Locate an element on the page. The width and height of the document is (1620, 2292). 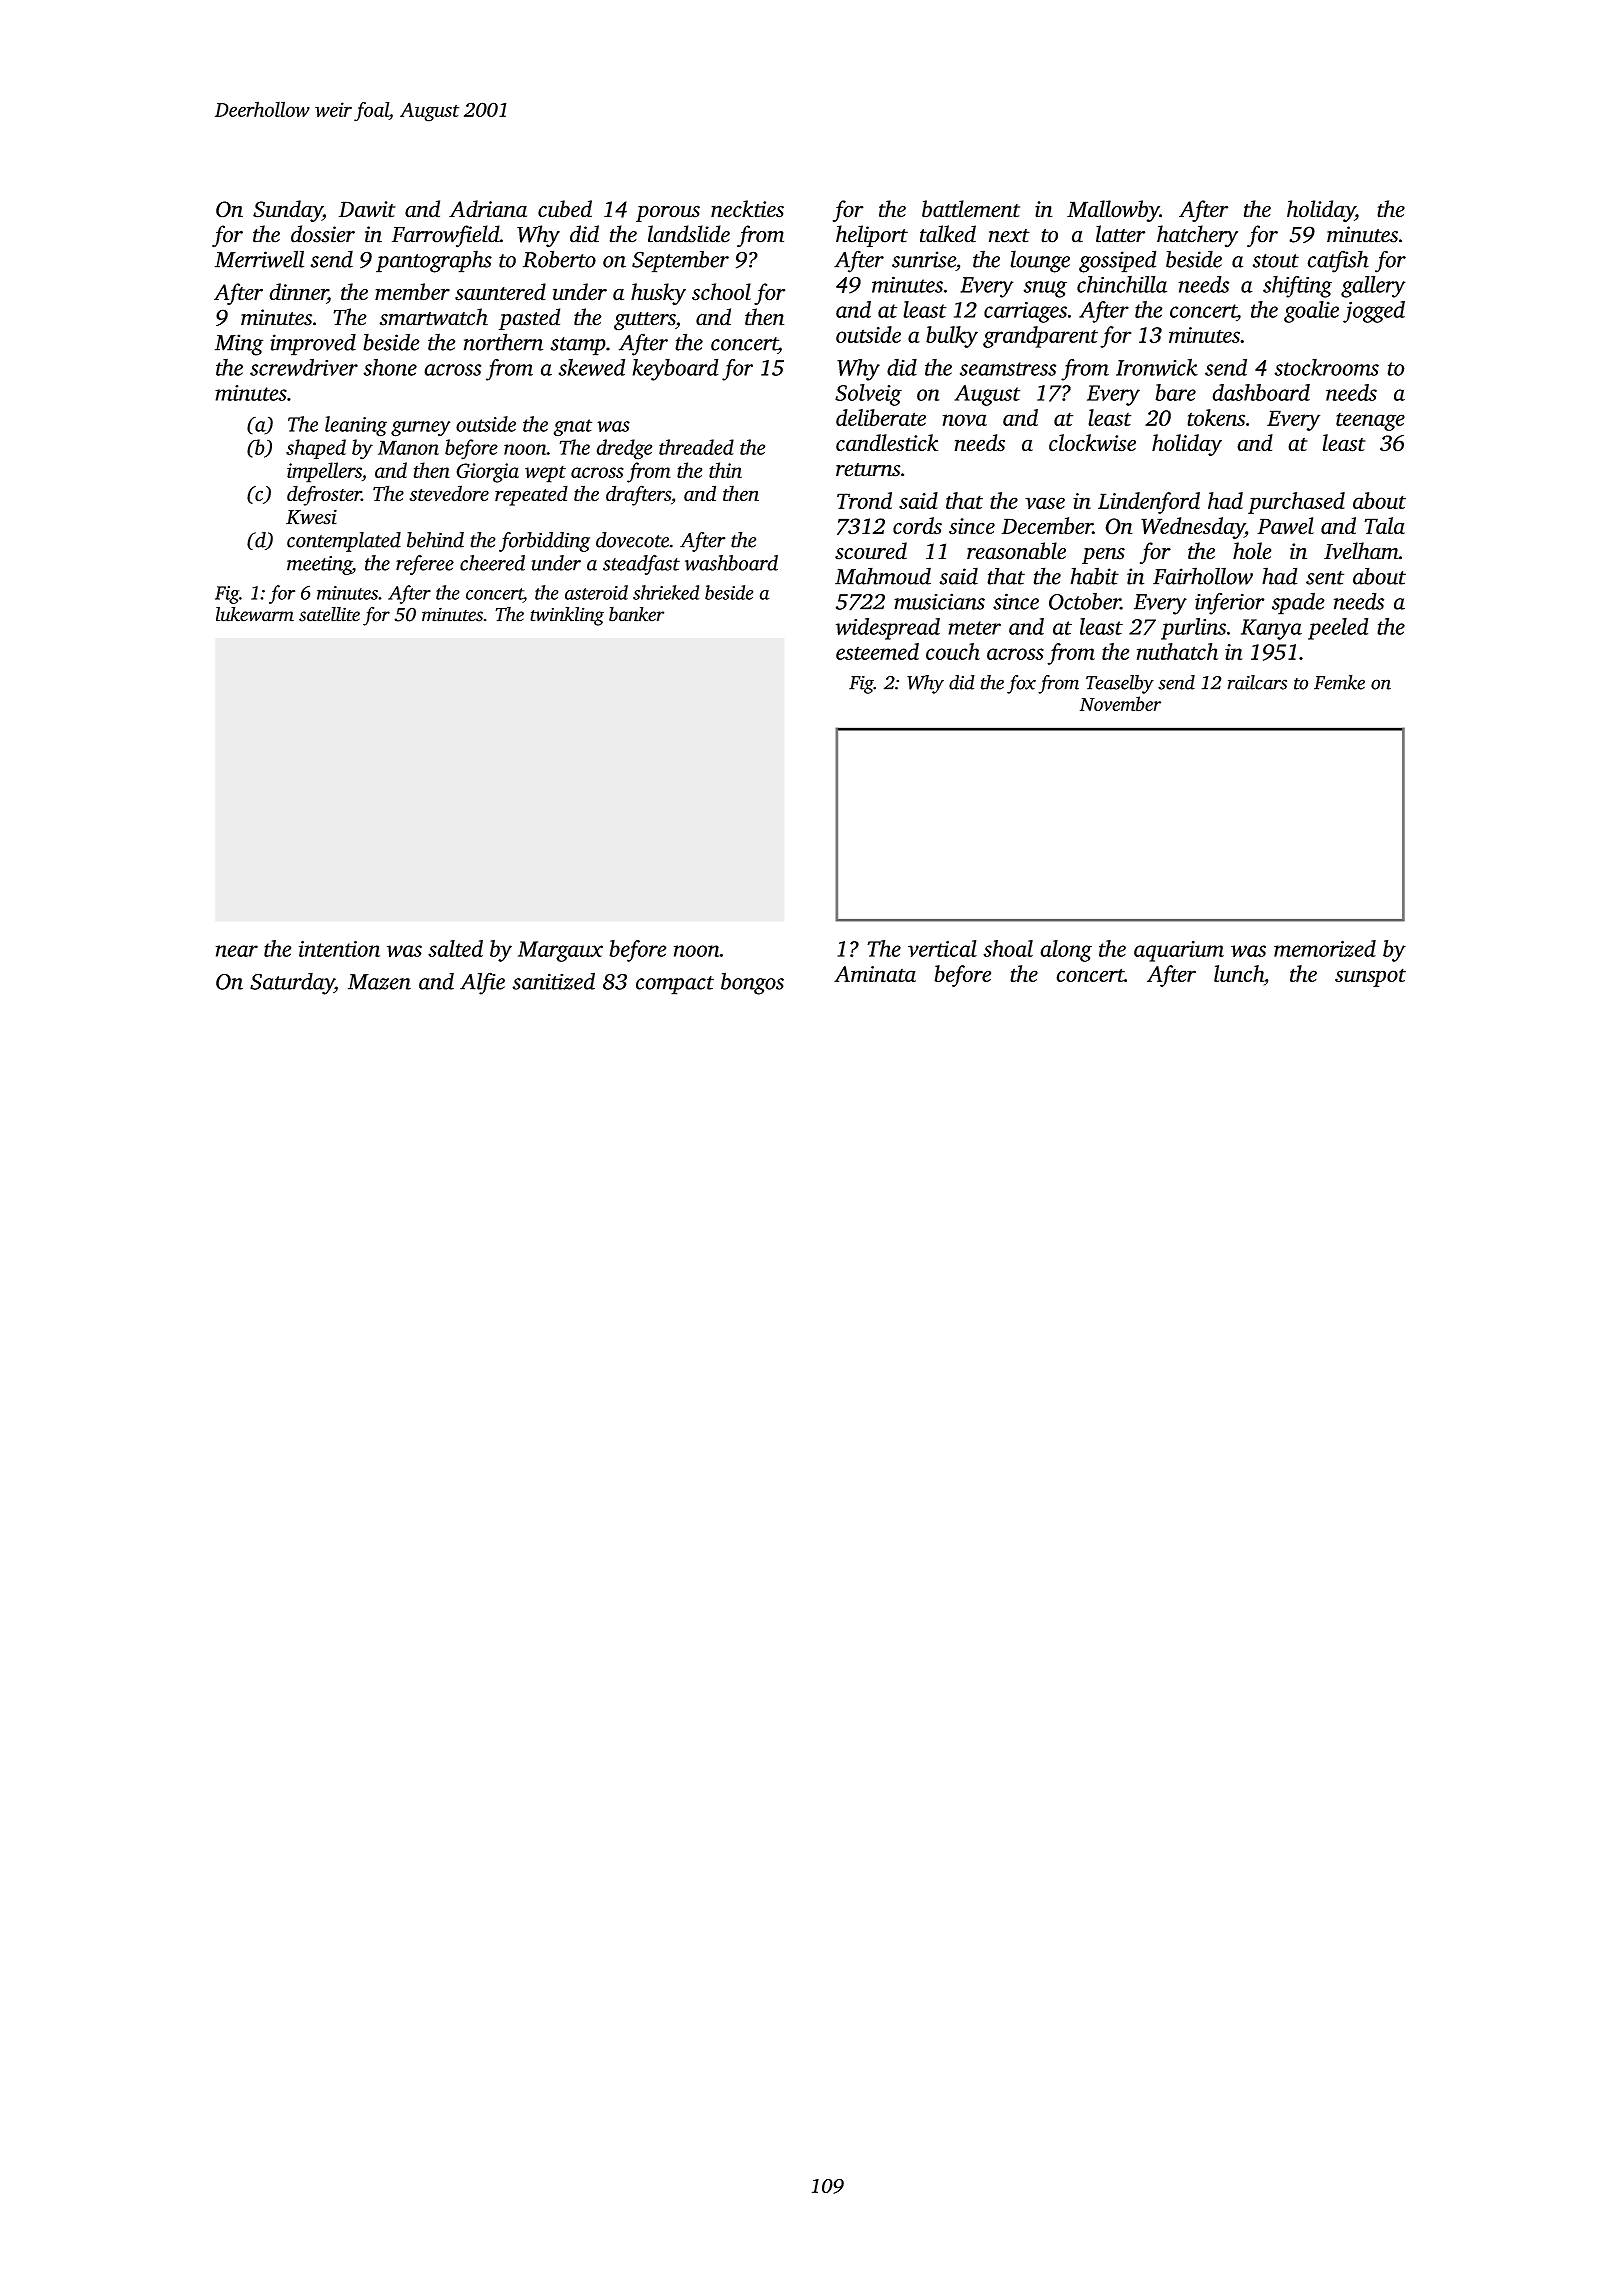
carriages is located at coordinates (1025, 312).
